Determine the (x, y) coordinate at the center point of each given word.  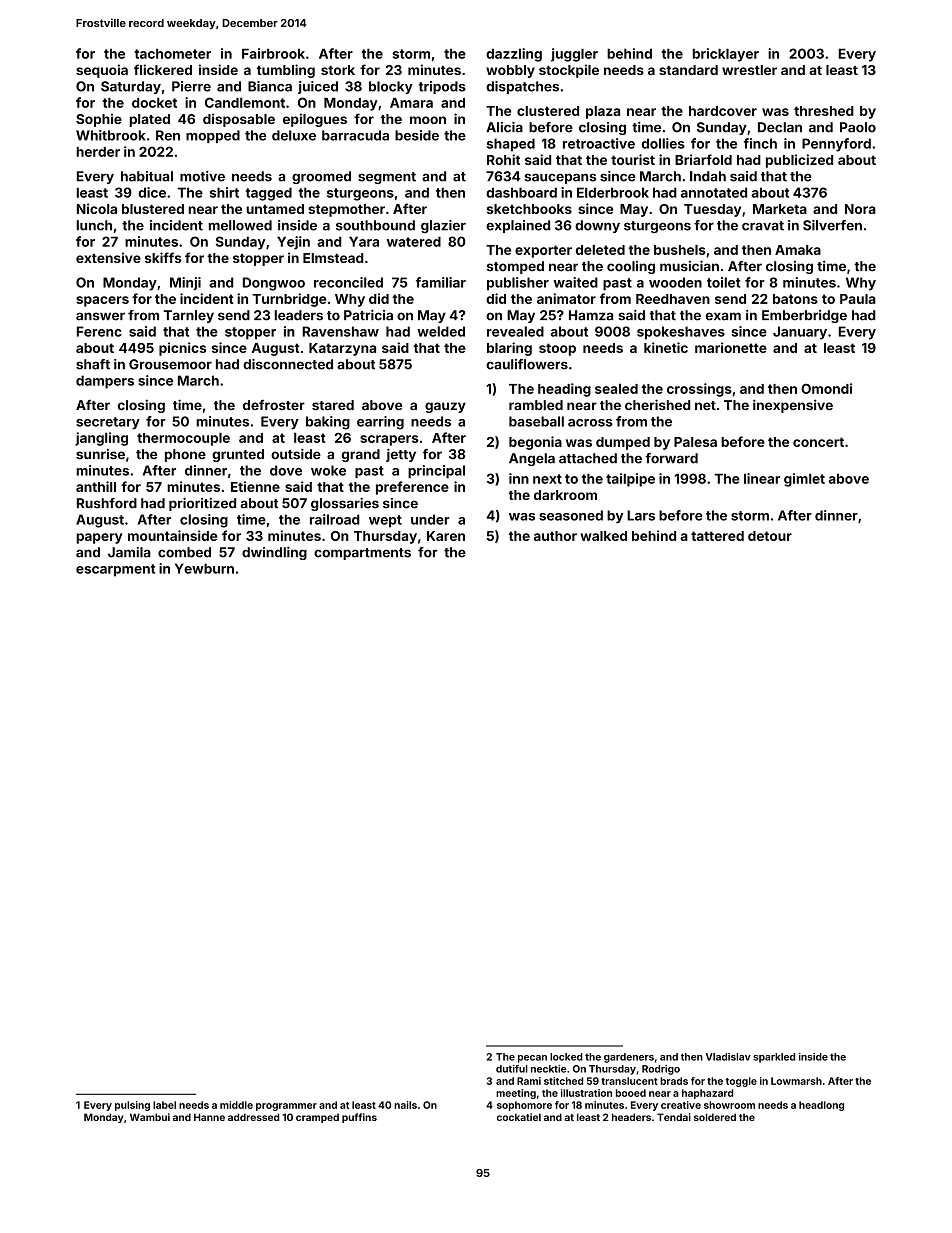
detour (770, 536)
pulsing (132, 1106)
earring (380, 423)
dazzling (514, 55)
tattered (717, 536)
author (555, 536)
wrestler (749, 70)
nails (405, 1105)
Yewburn (204, 568)
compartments (362, 554)
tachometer (172, 53)
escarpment (115, 570)
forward (671, 458)
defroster (274, 405)
